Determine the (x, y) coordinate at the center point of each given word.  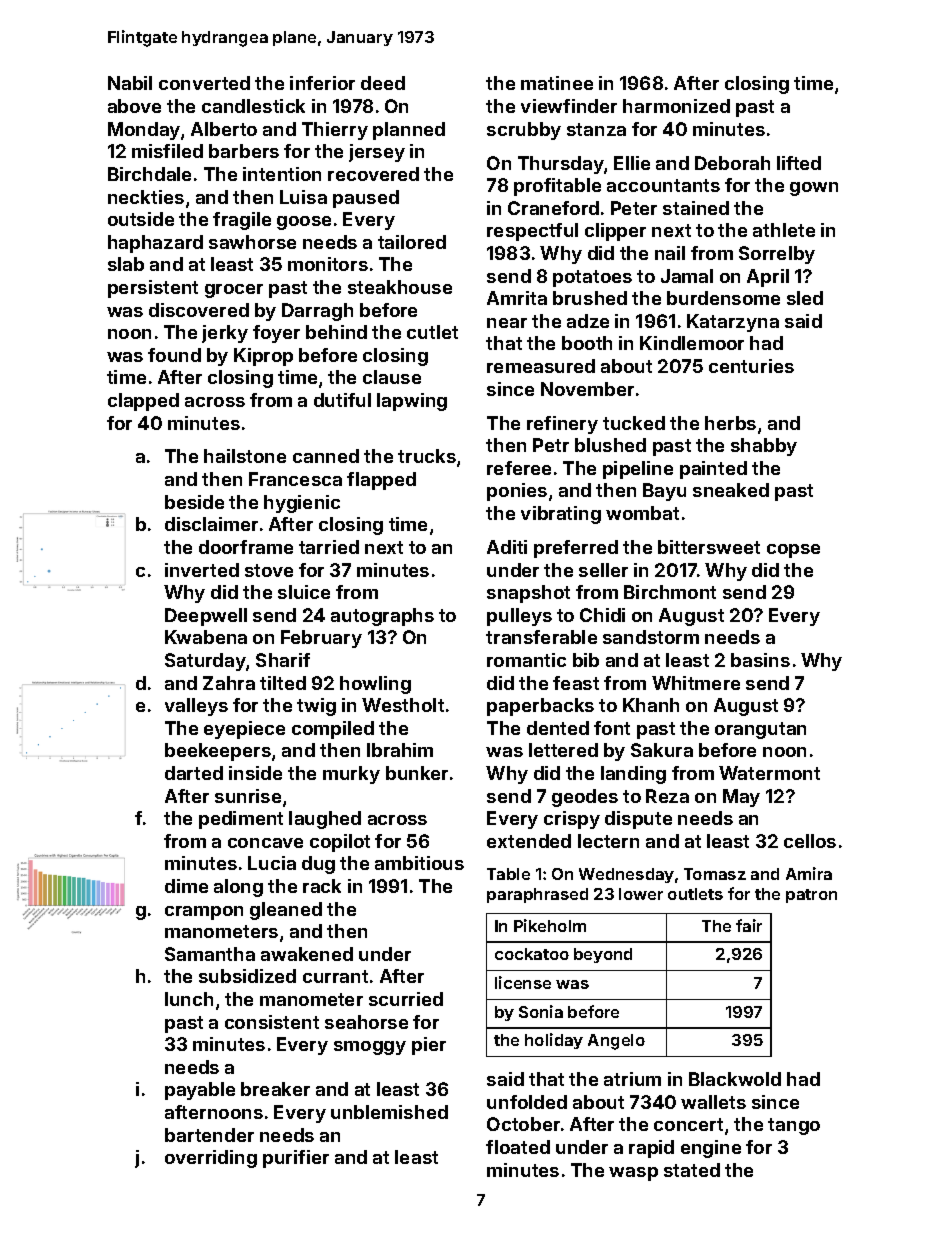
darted (194, 773)
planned (409, 131)
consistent (272, 1022)
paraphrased (537, 895)
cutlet (432, 332)
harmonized (676, 106)
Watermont (769, 773)
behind (336, 332)
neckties (146, 197)
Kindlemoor (692, 343)
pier (429, 1046)
